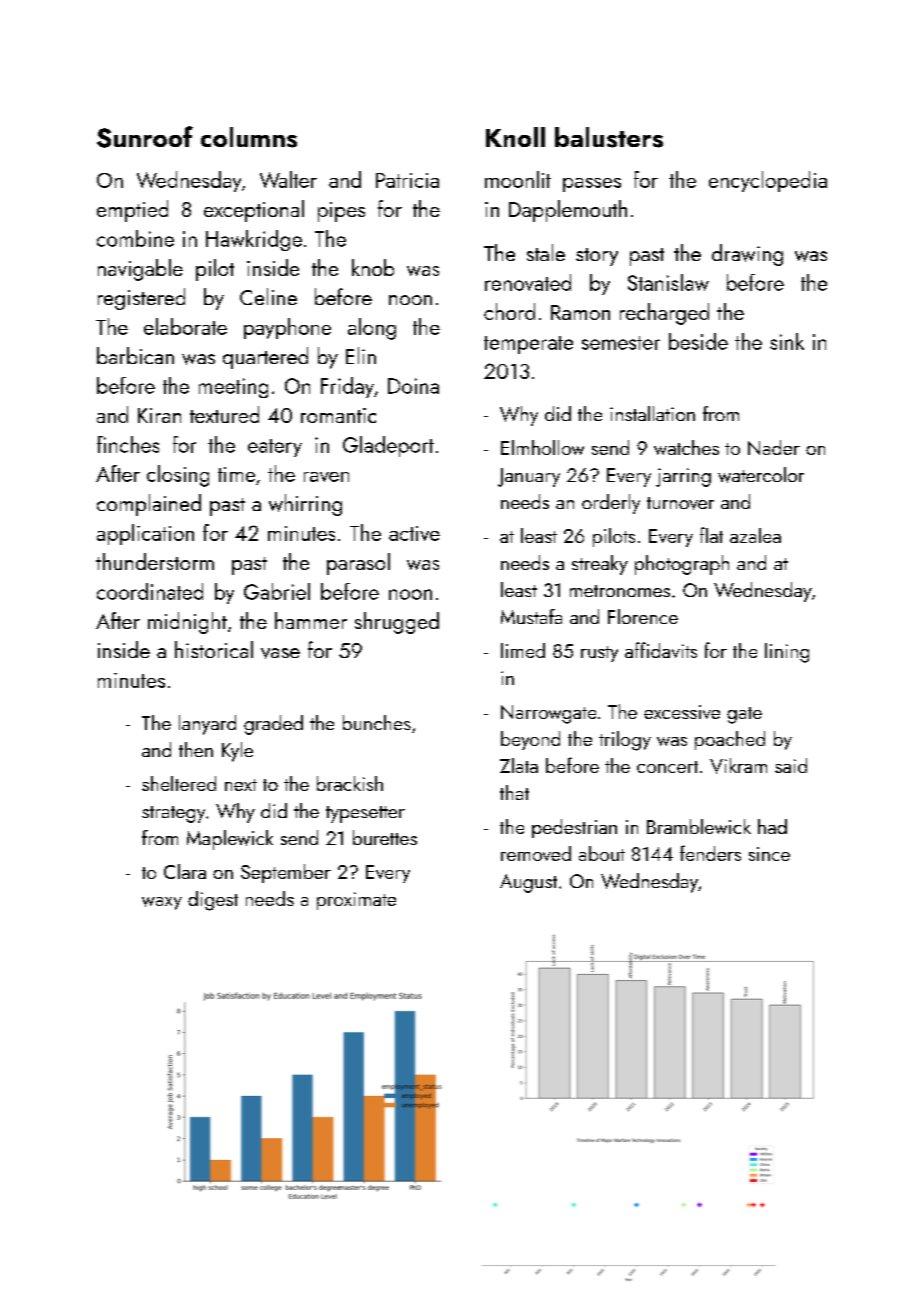  What do you see at coordinates (609, 137) in the screenshot?
I see `balusters` at bounding box center [609, 137].
